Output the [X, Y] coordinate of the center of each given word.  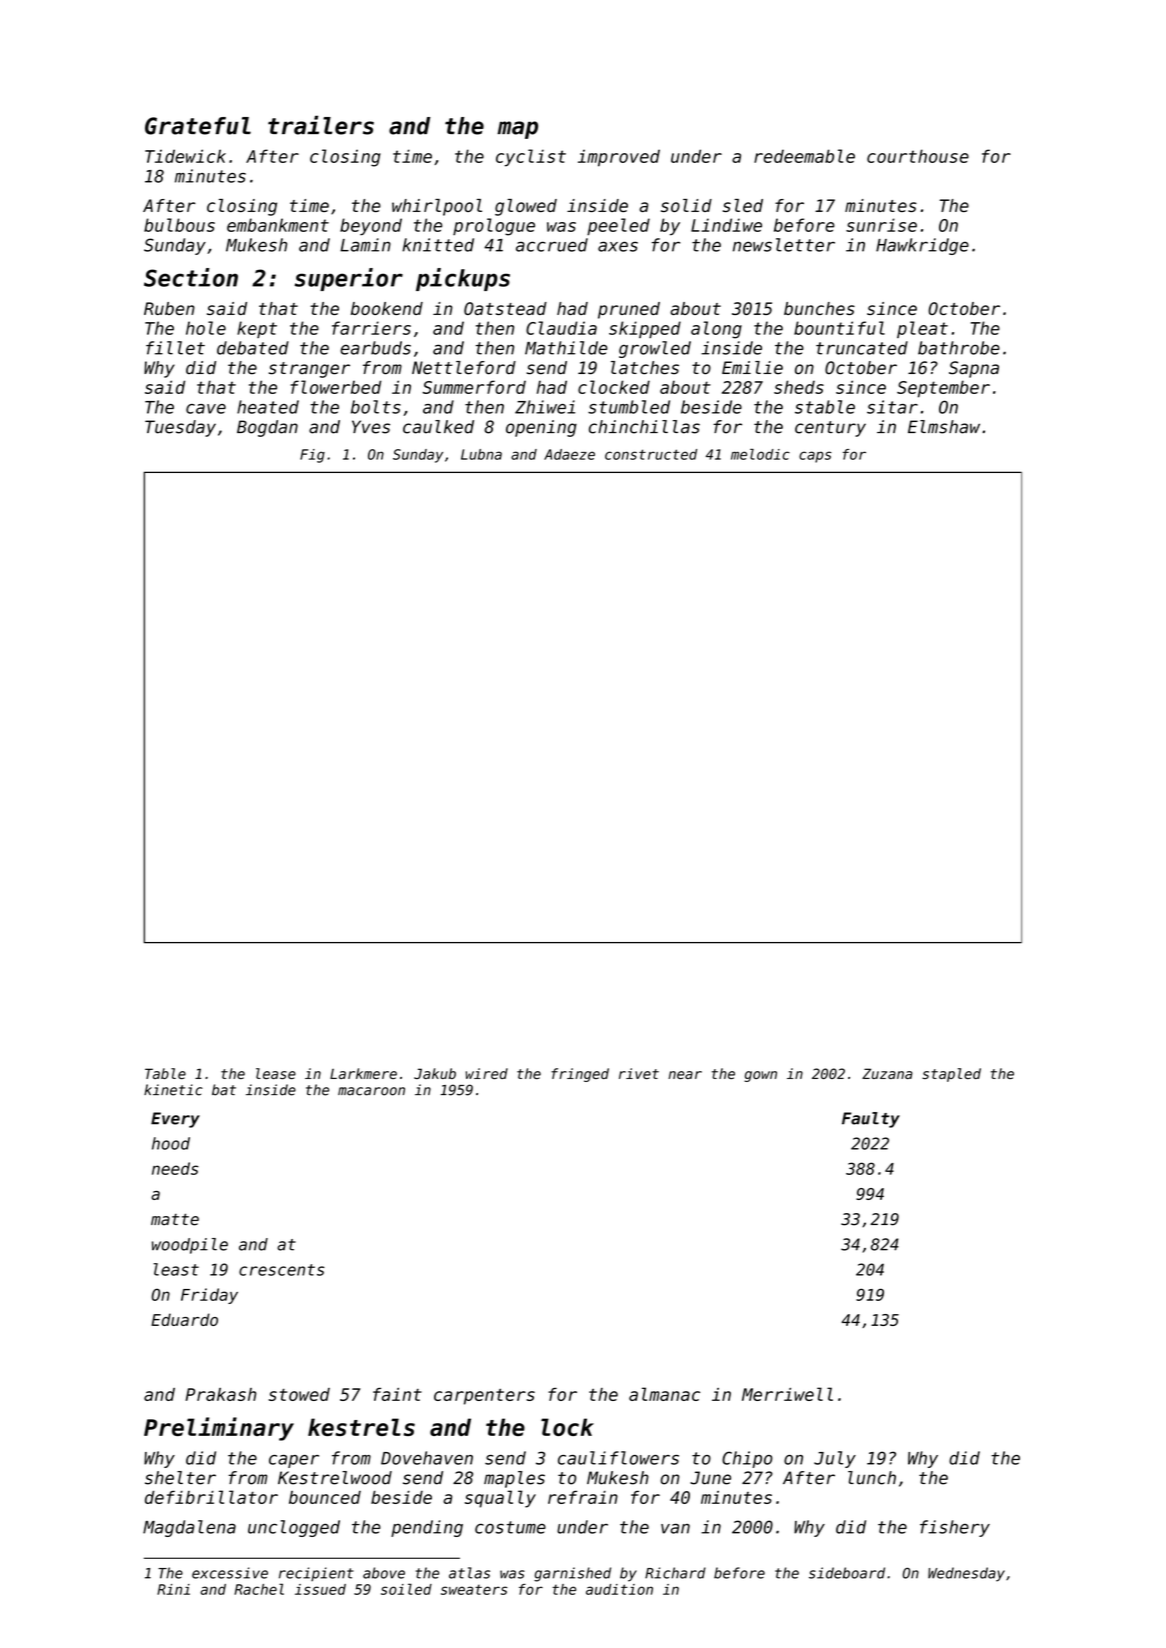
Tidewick [185, 156]
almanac [664, 1394]
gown [760, 1076]
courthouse [918, 156]
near [685, 1075]
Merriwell [787, 1394]
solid [686, 205]
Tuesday [180, 428]
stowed [299, 1394]
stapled [951, 1075]
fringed [580, 1075]
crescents [282, 1270]
